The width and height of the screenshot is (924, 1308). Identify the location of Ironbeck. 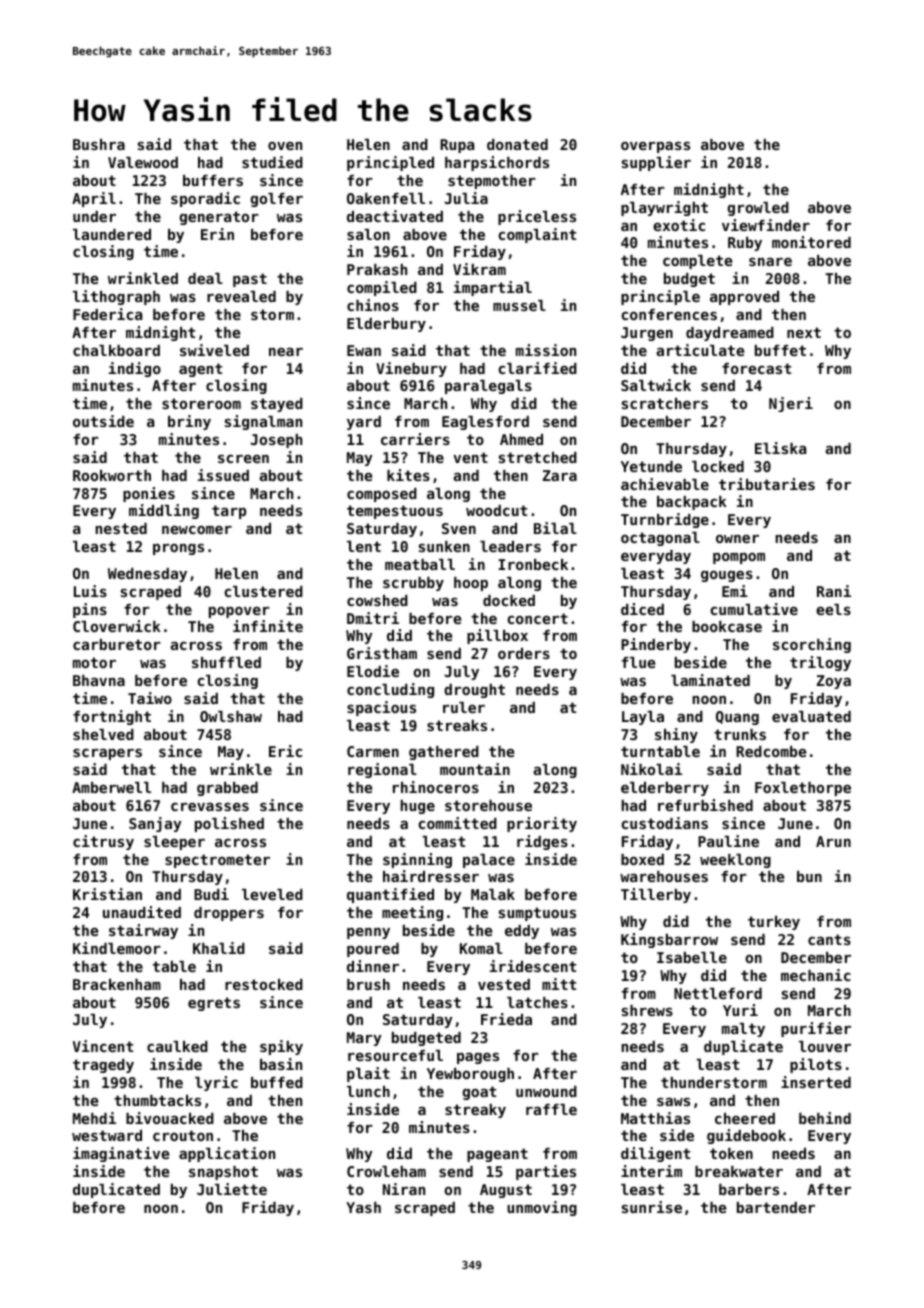
(533, 564).
